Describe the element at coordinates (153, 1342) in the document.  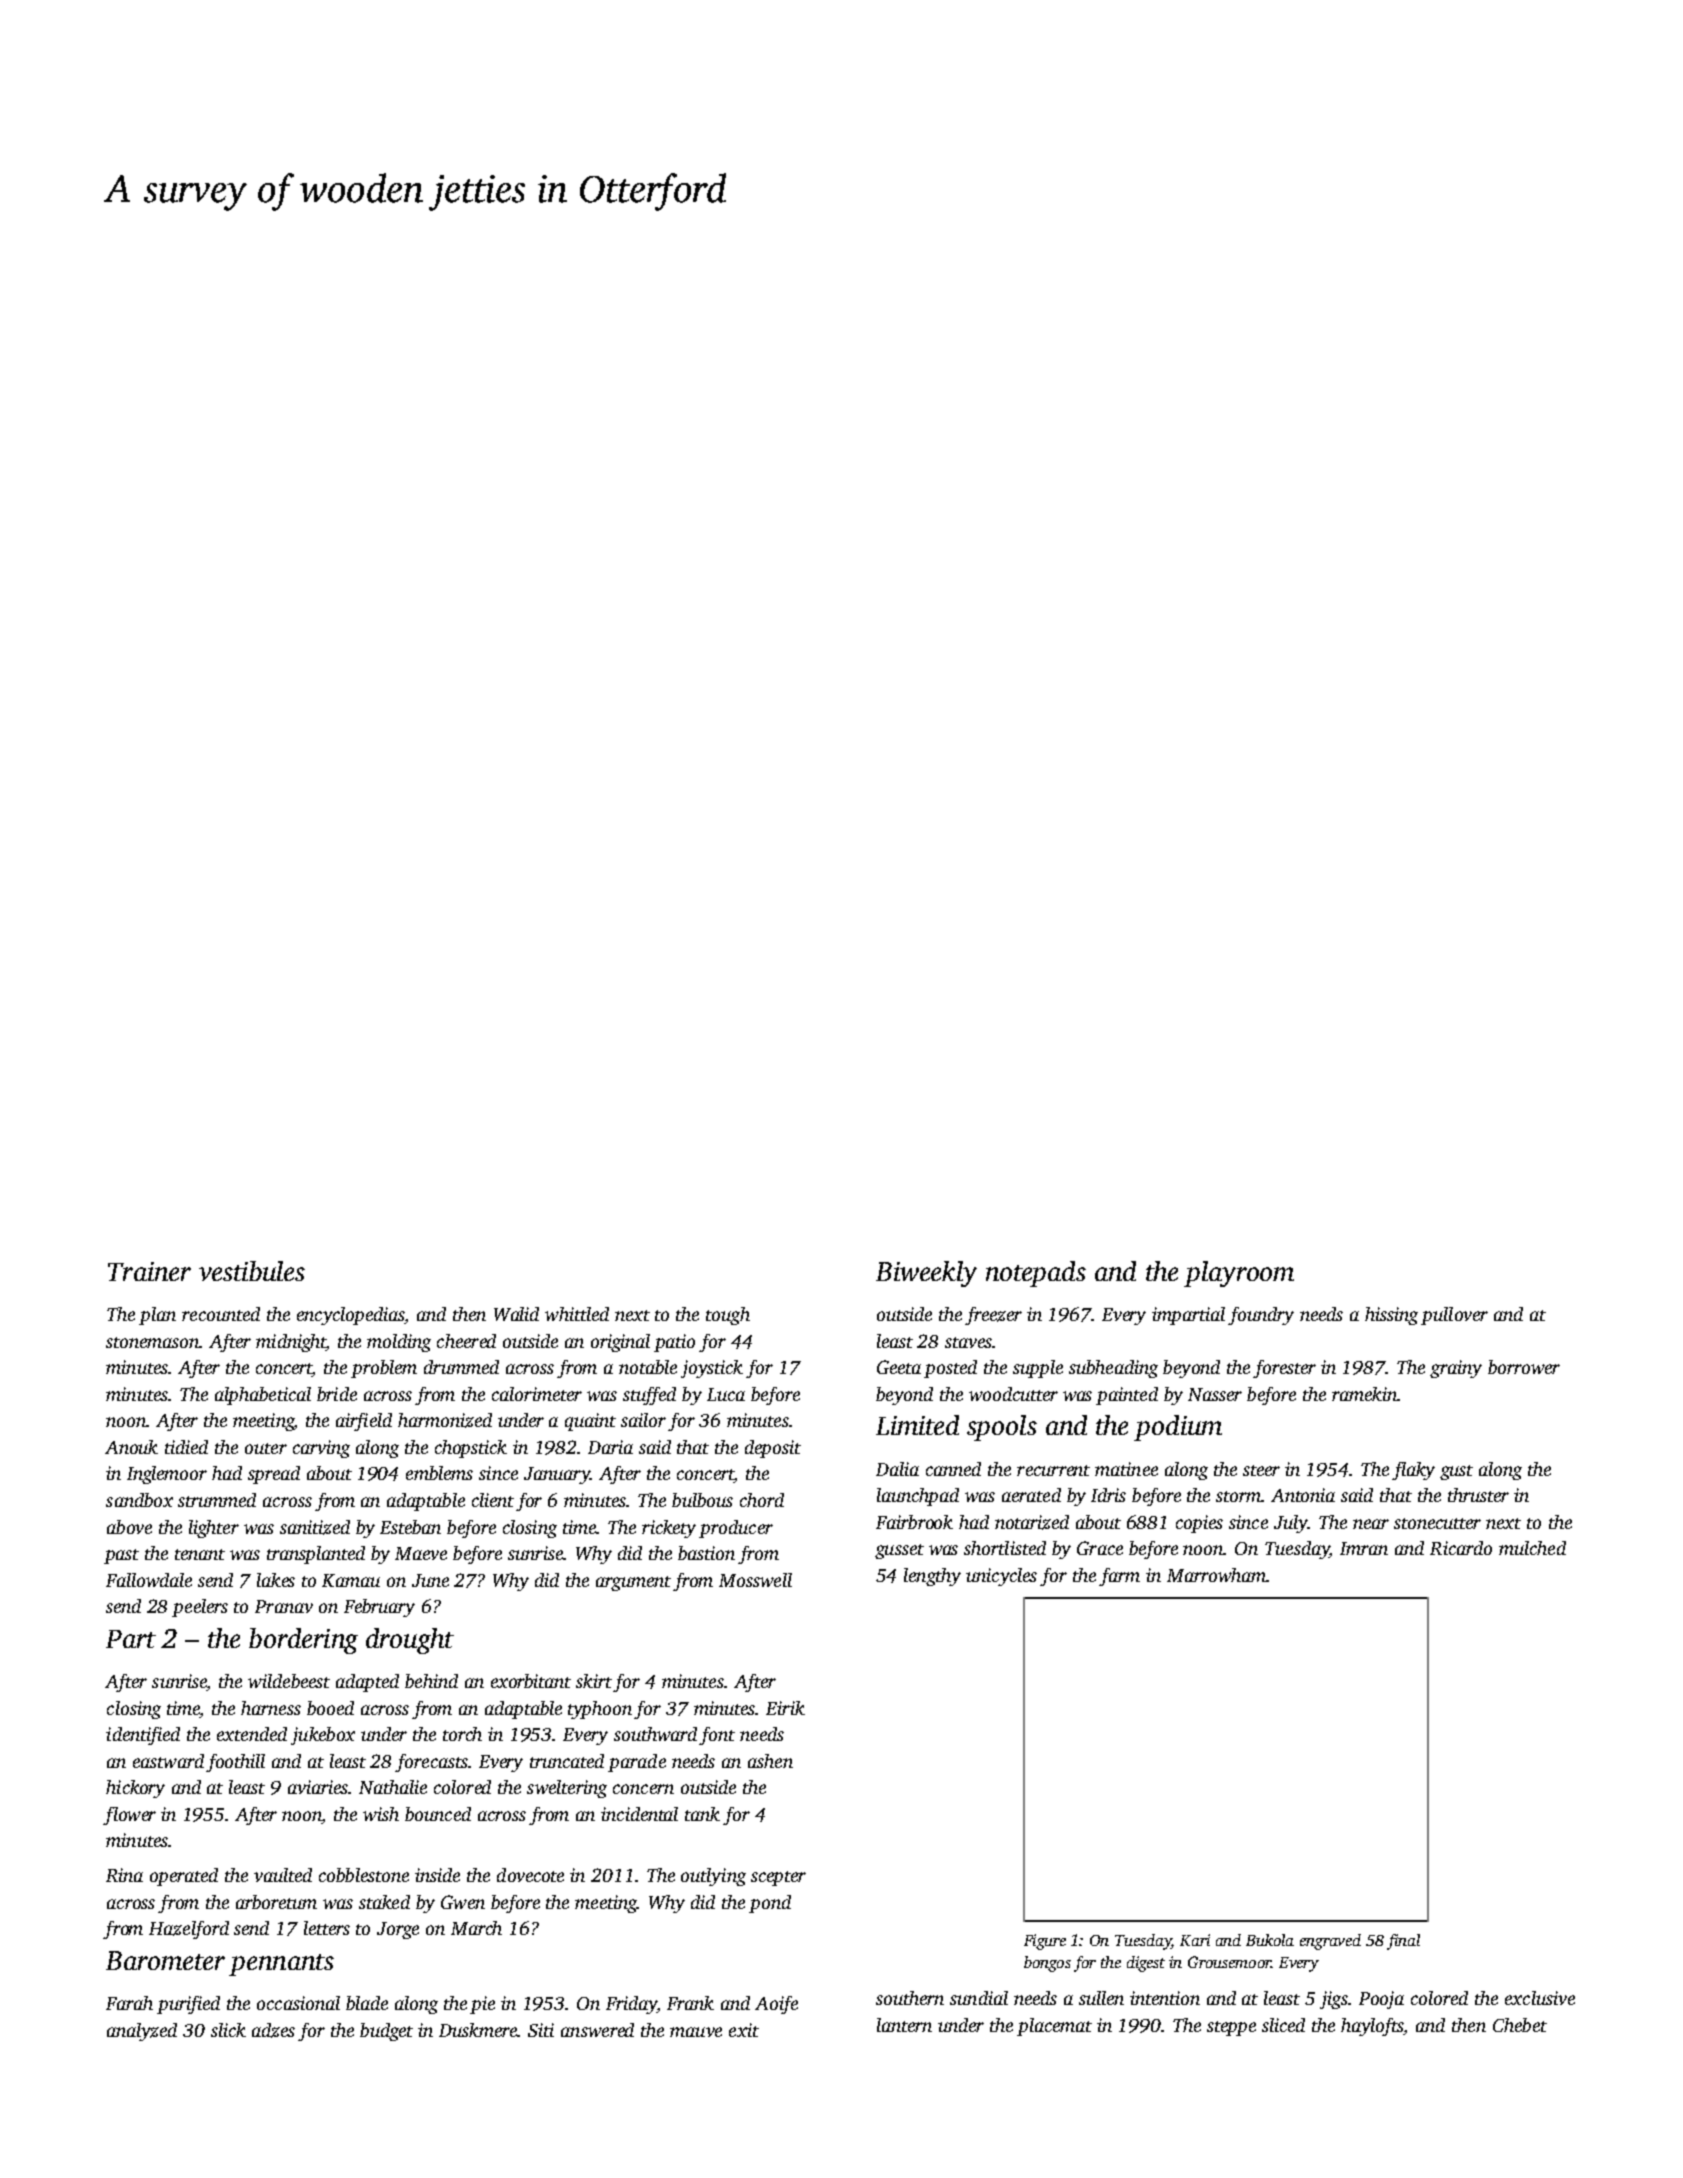
I see `stonemason` at that location.
